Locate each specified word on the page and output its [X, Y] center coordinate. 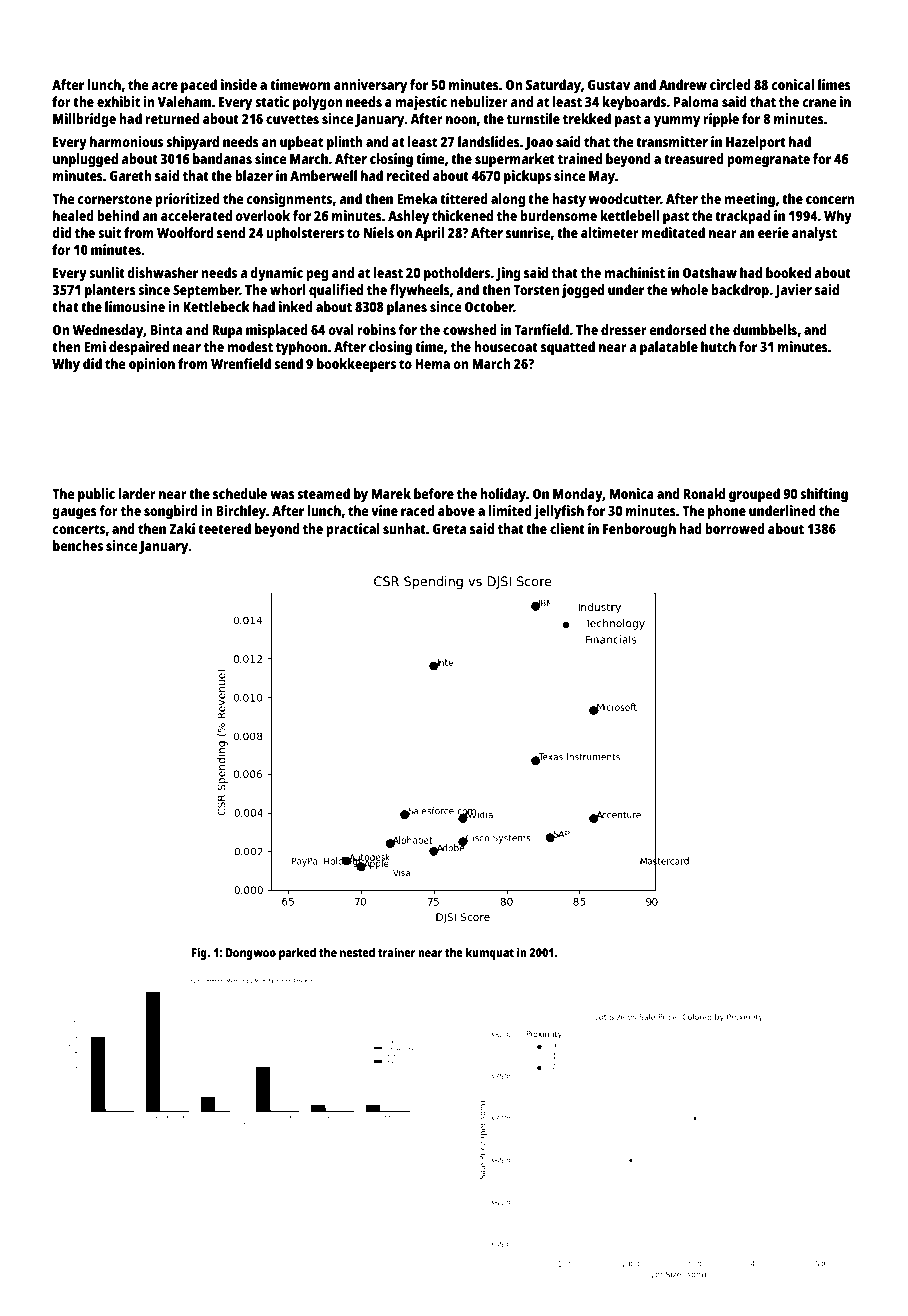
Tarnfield [542, 329]
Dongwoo [251, 954]
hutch [718, 346]
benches [78, 545]
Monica [632, 493]
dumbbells [765, 329]
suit [109, 232]
